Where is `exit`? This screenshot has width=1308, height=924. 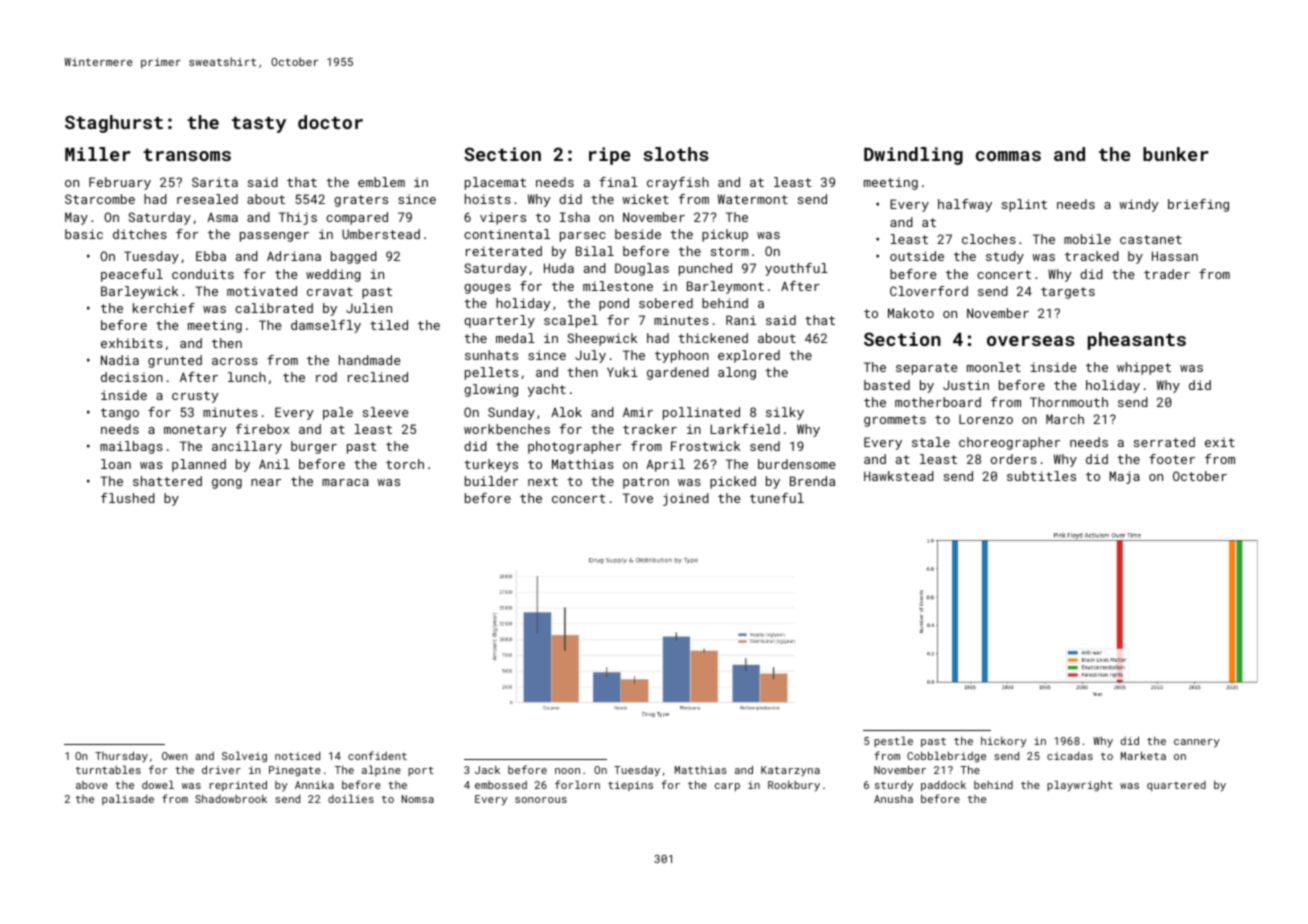
exit is located at coordinates (1220, 442).
